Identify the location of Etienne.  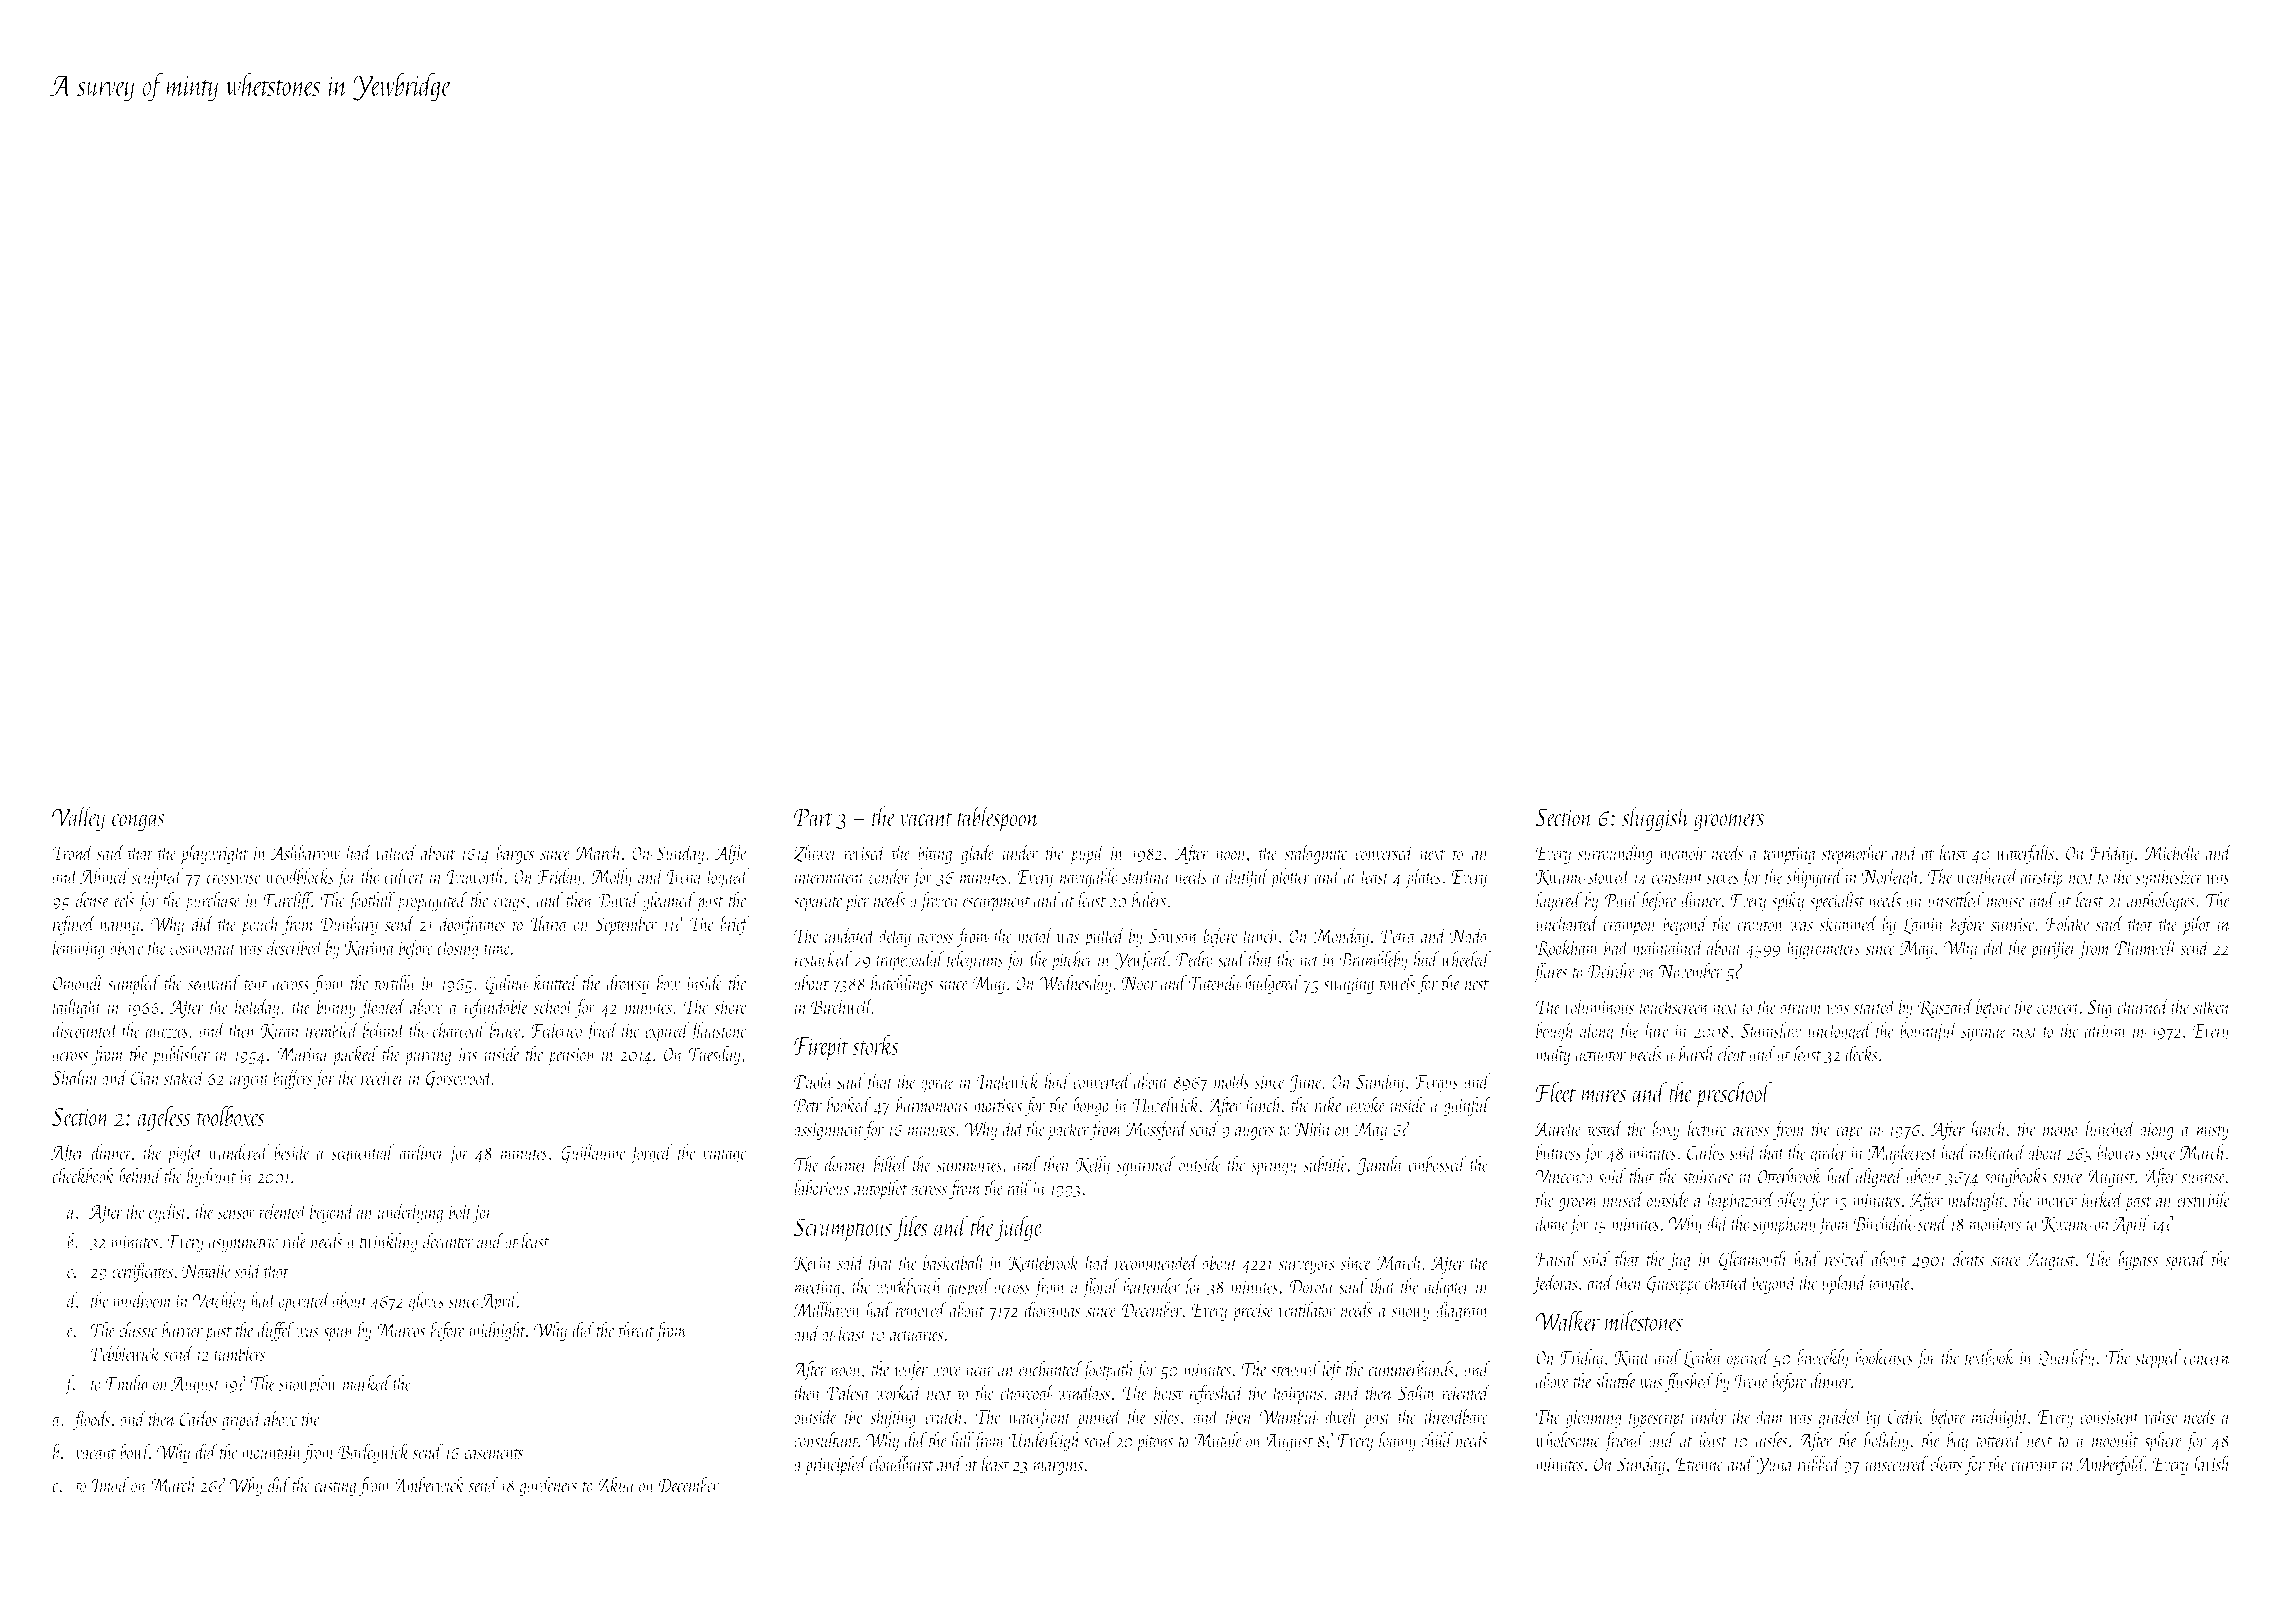
(1699, 1464).
